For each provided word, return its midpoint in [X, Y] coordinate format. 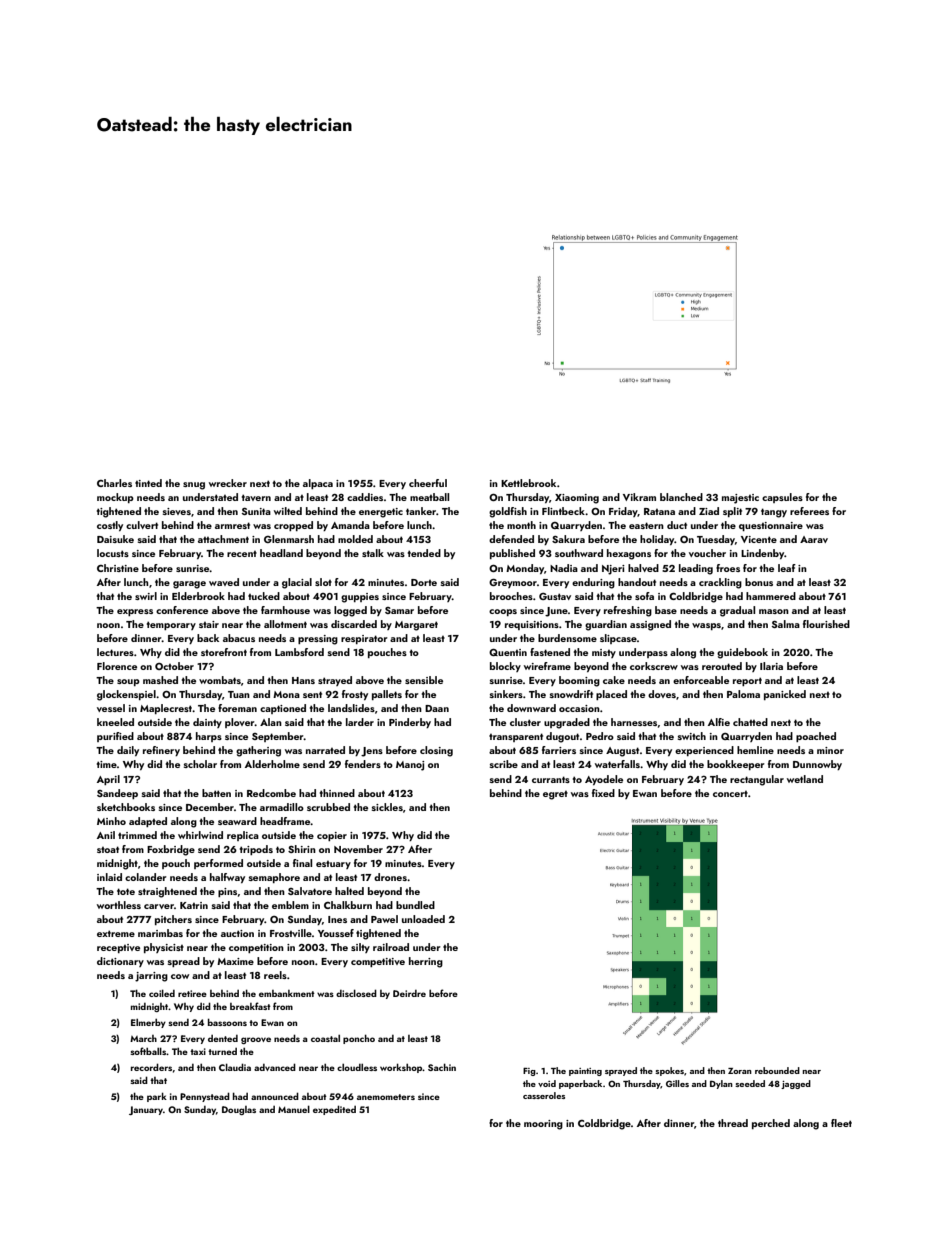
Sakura [568, 539]
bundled [415, 905]
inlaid [109, 877]
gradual [737, 611]
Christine [118, 568]
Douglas [239, 1110]
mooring [543, 1125]
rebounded [777, 1070]
